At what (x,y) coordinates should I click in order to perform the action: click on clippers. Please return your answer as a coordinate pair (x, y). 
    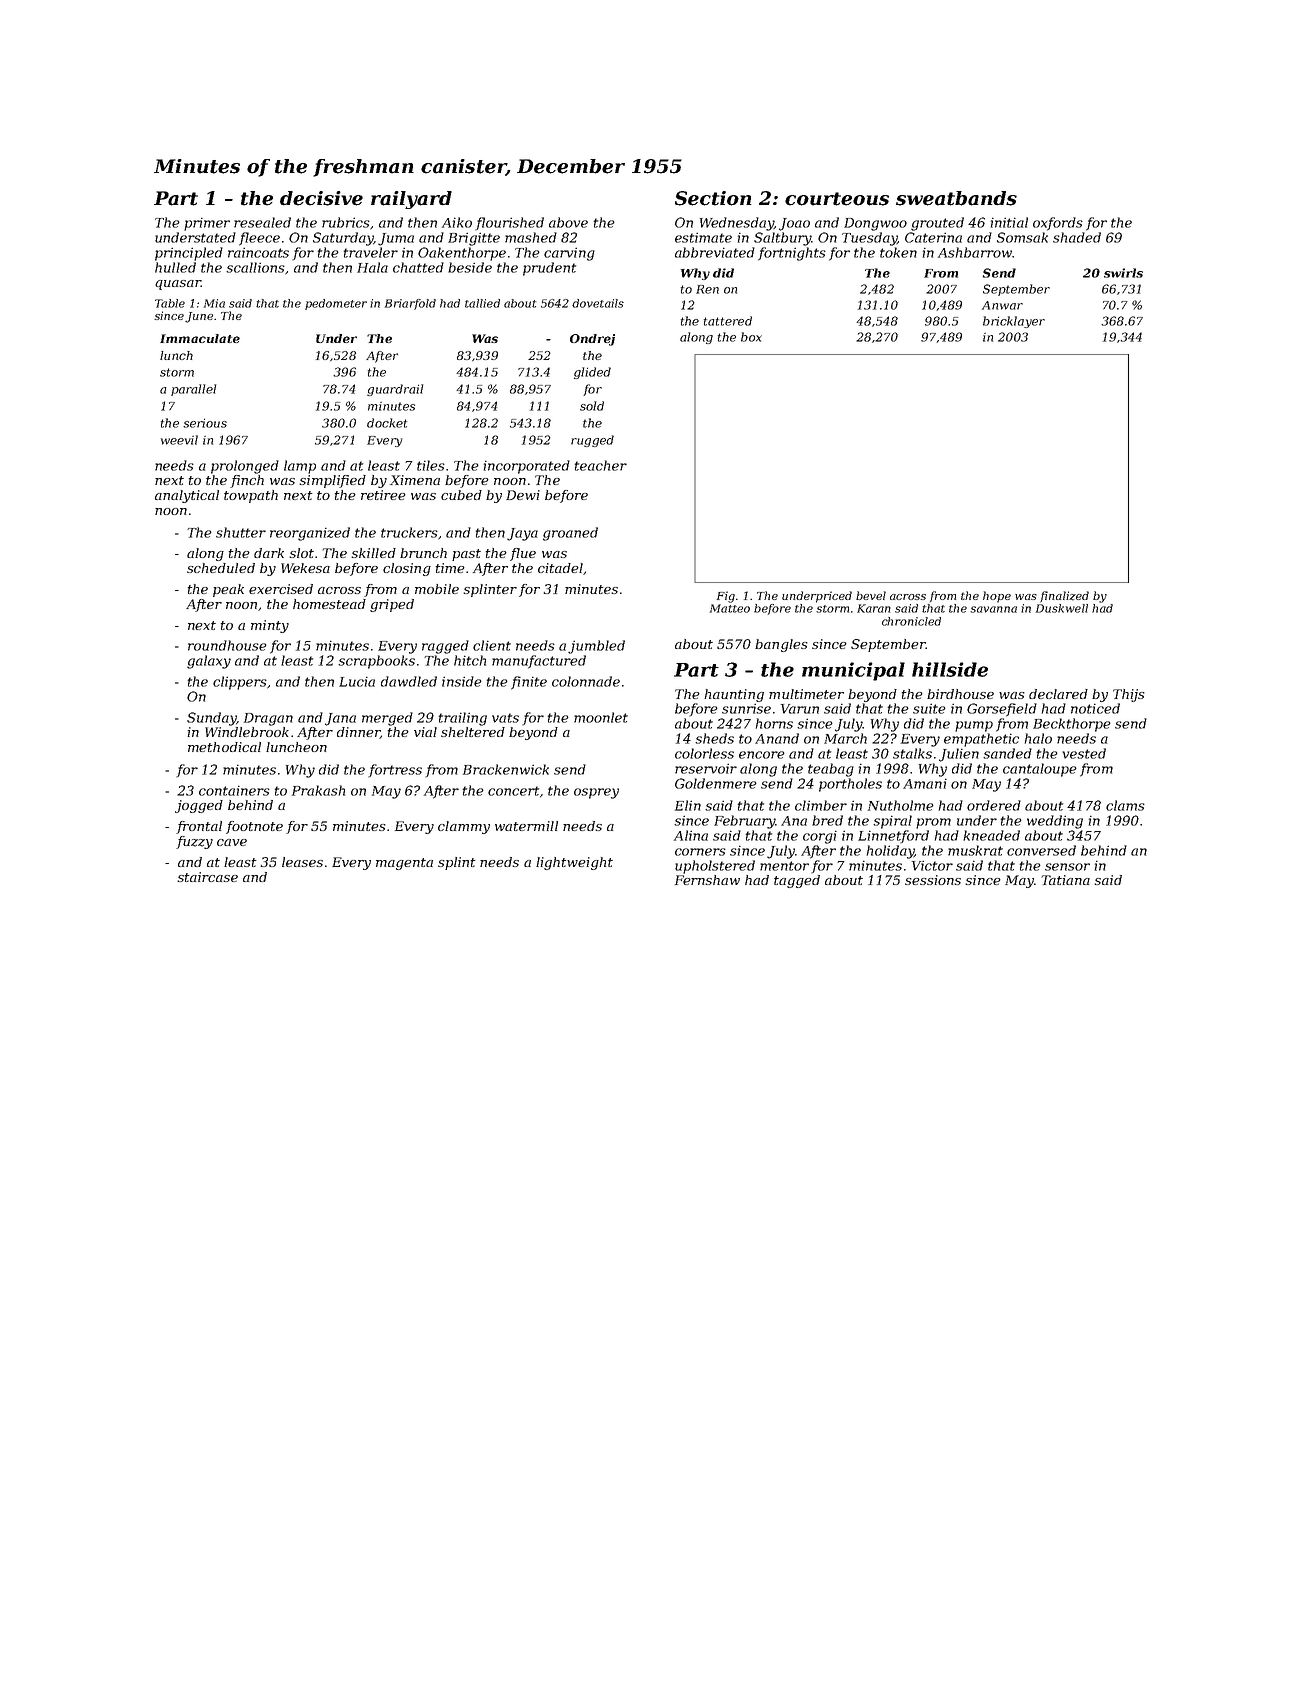
    Looking at the image, I should click on (240, 683).
